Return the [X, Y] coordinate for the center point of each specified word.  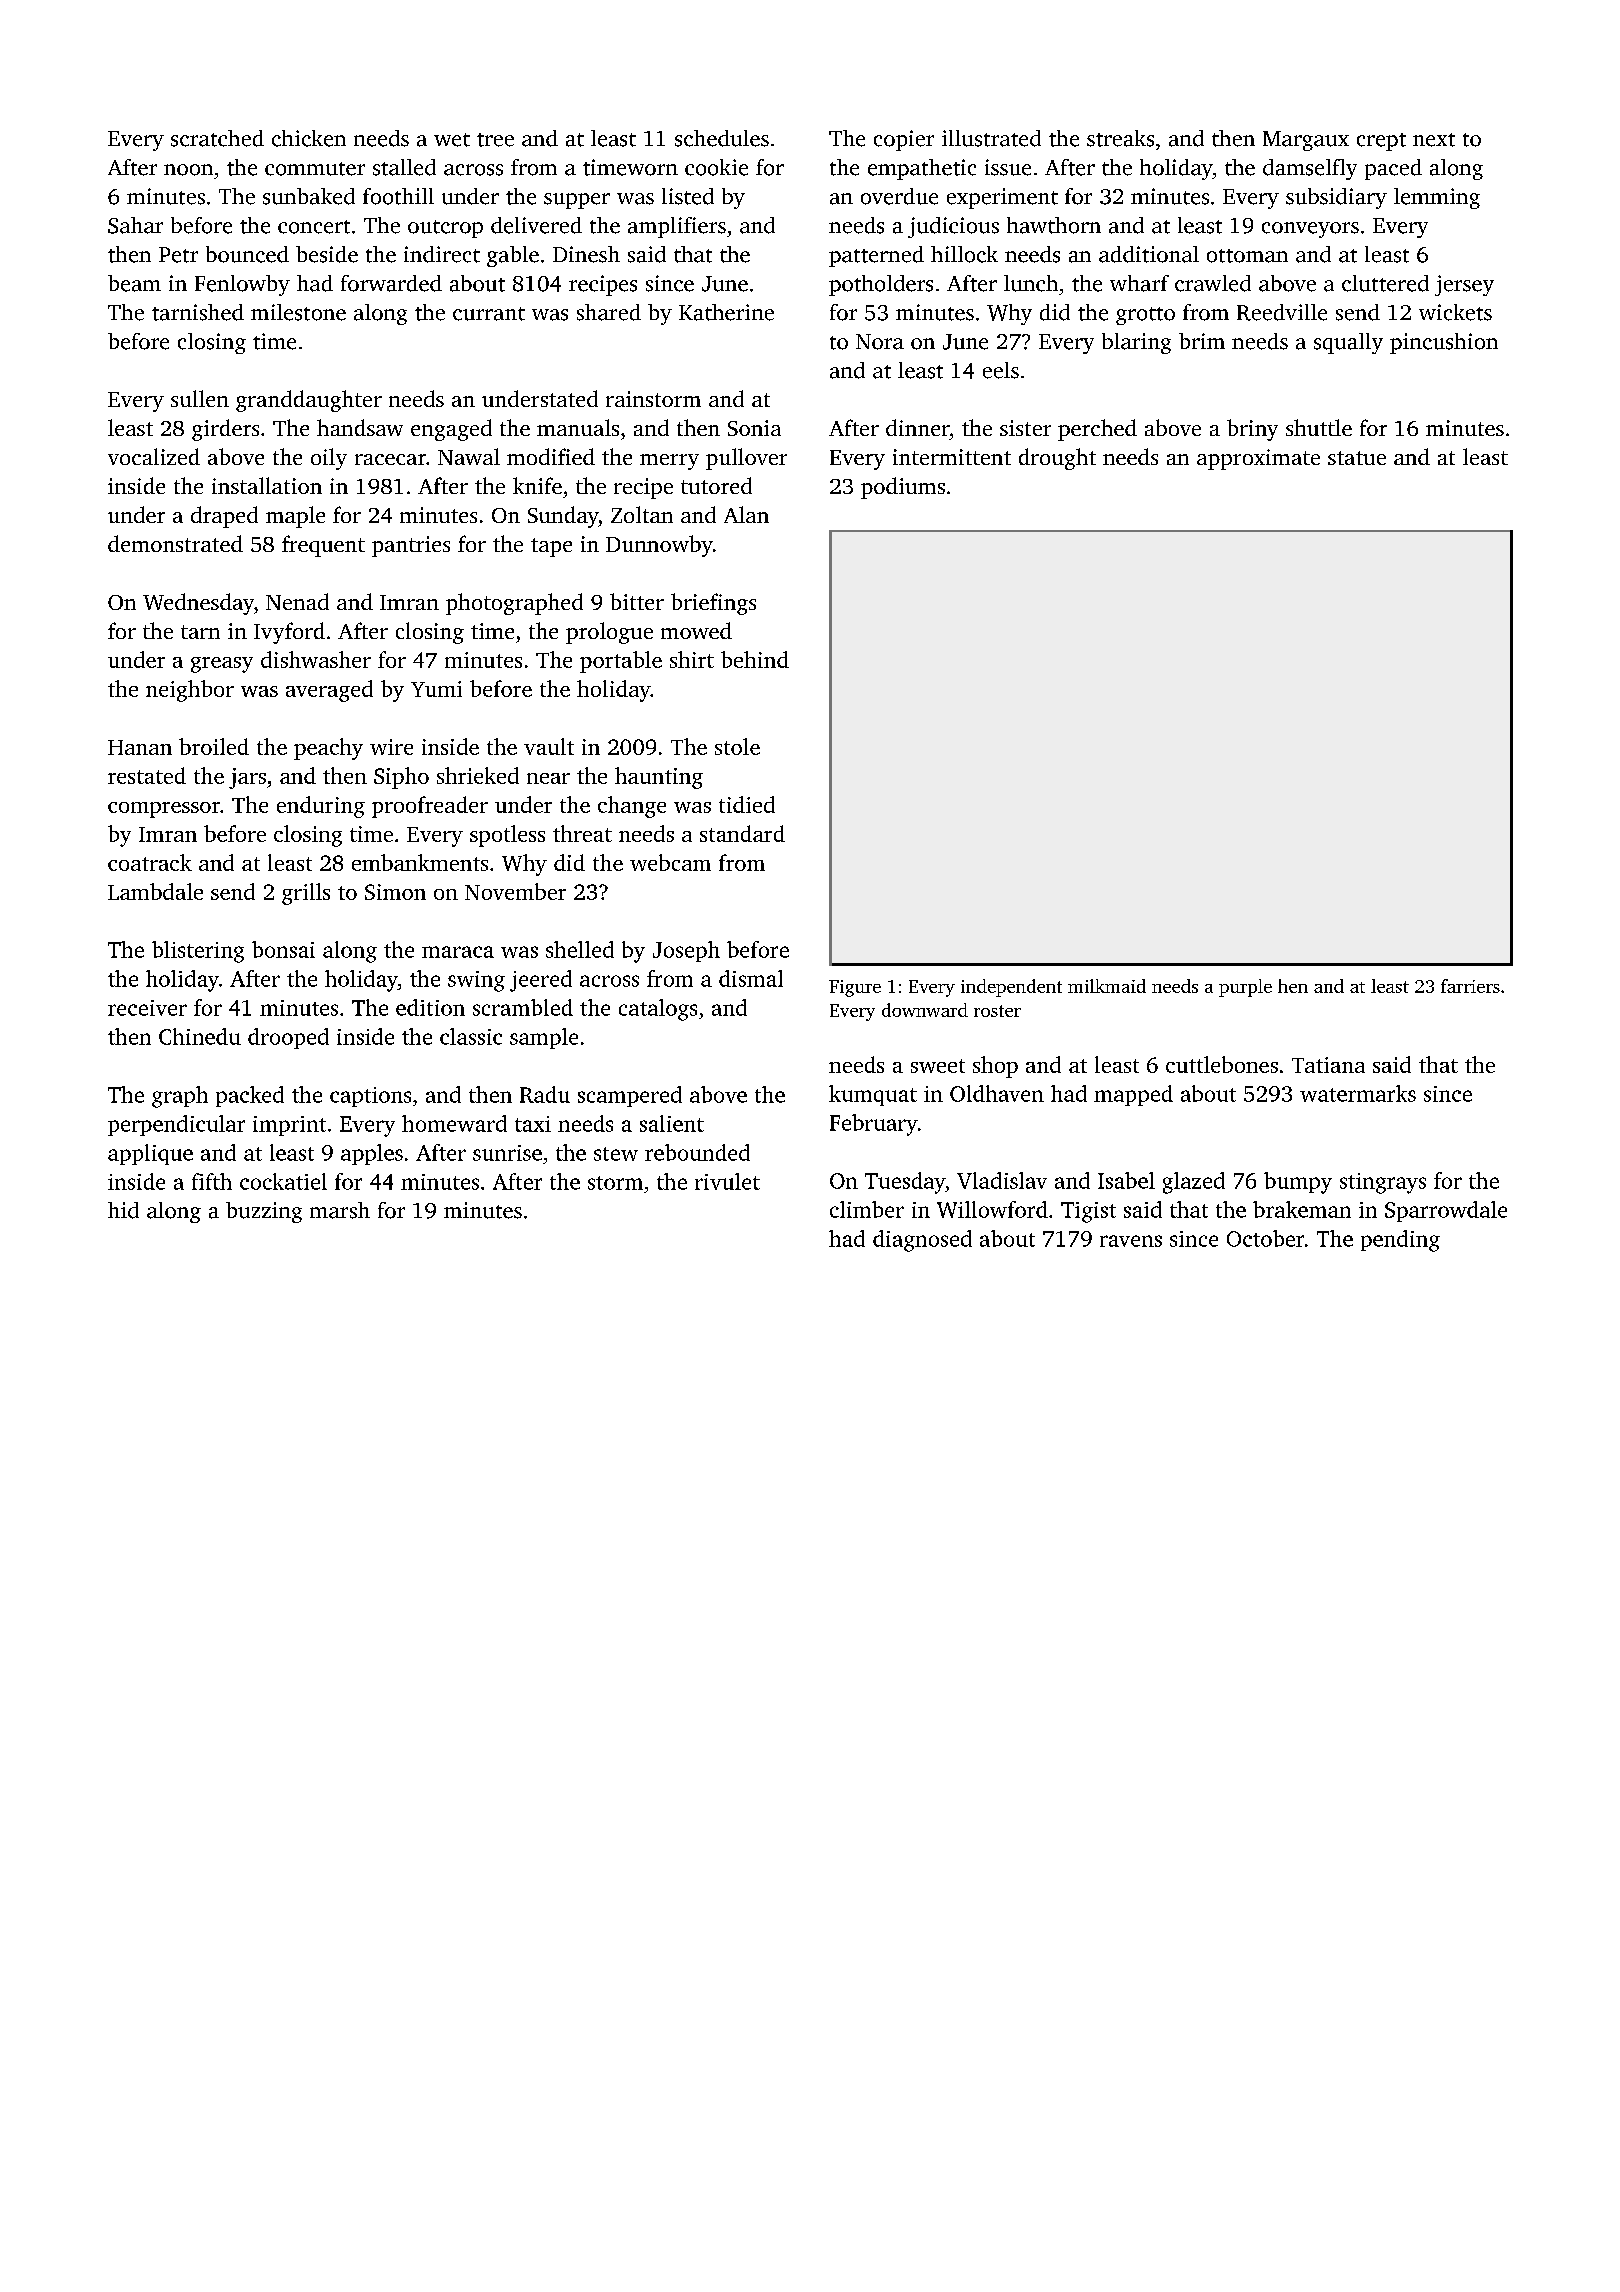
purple [1245, 988]
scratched [217, 138]
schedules [722, 138]
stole [737, 746]
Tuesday [905, 1183]
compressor [164, 810]
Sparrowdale [1446, 1211]
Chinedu [200, 1036]
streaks [1120, 138]
